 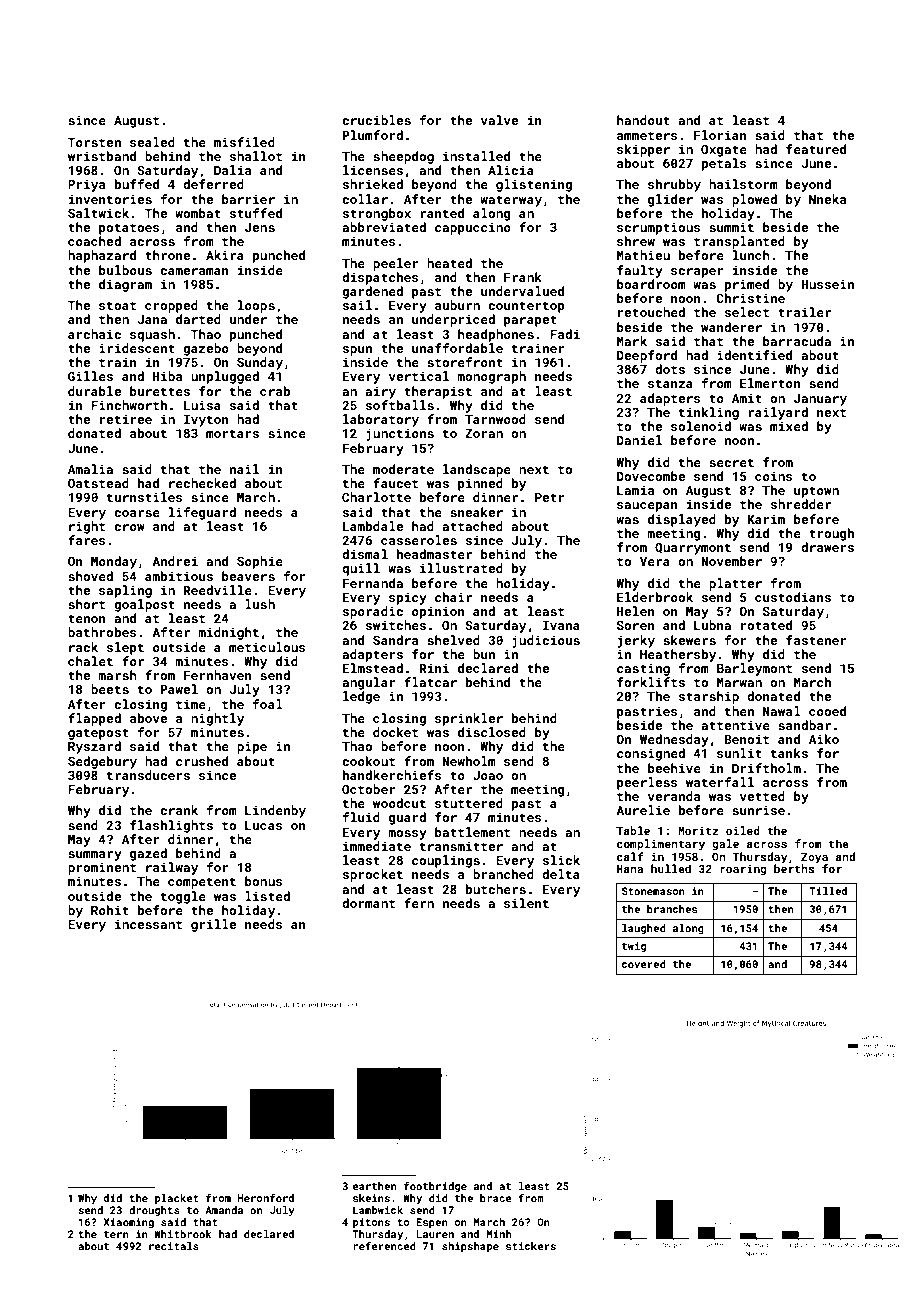 What do you see at coordinates (499, 120) in the image?
I see `valve` at bounding box center [499, 120].
